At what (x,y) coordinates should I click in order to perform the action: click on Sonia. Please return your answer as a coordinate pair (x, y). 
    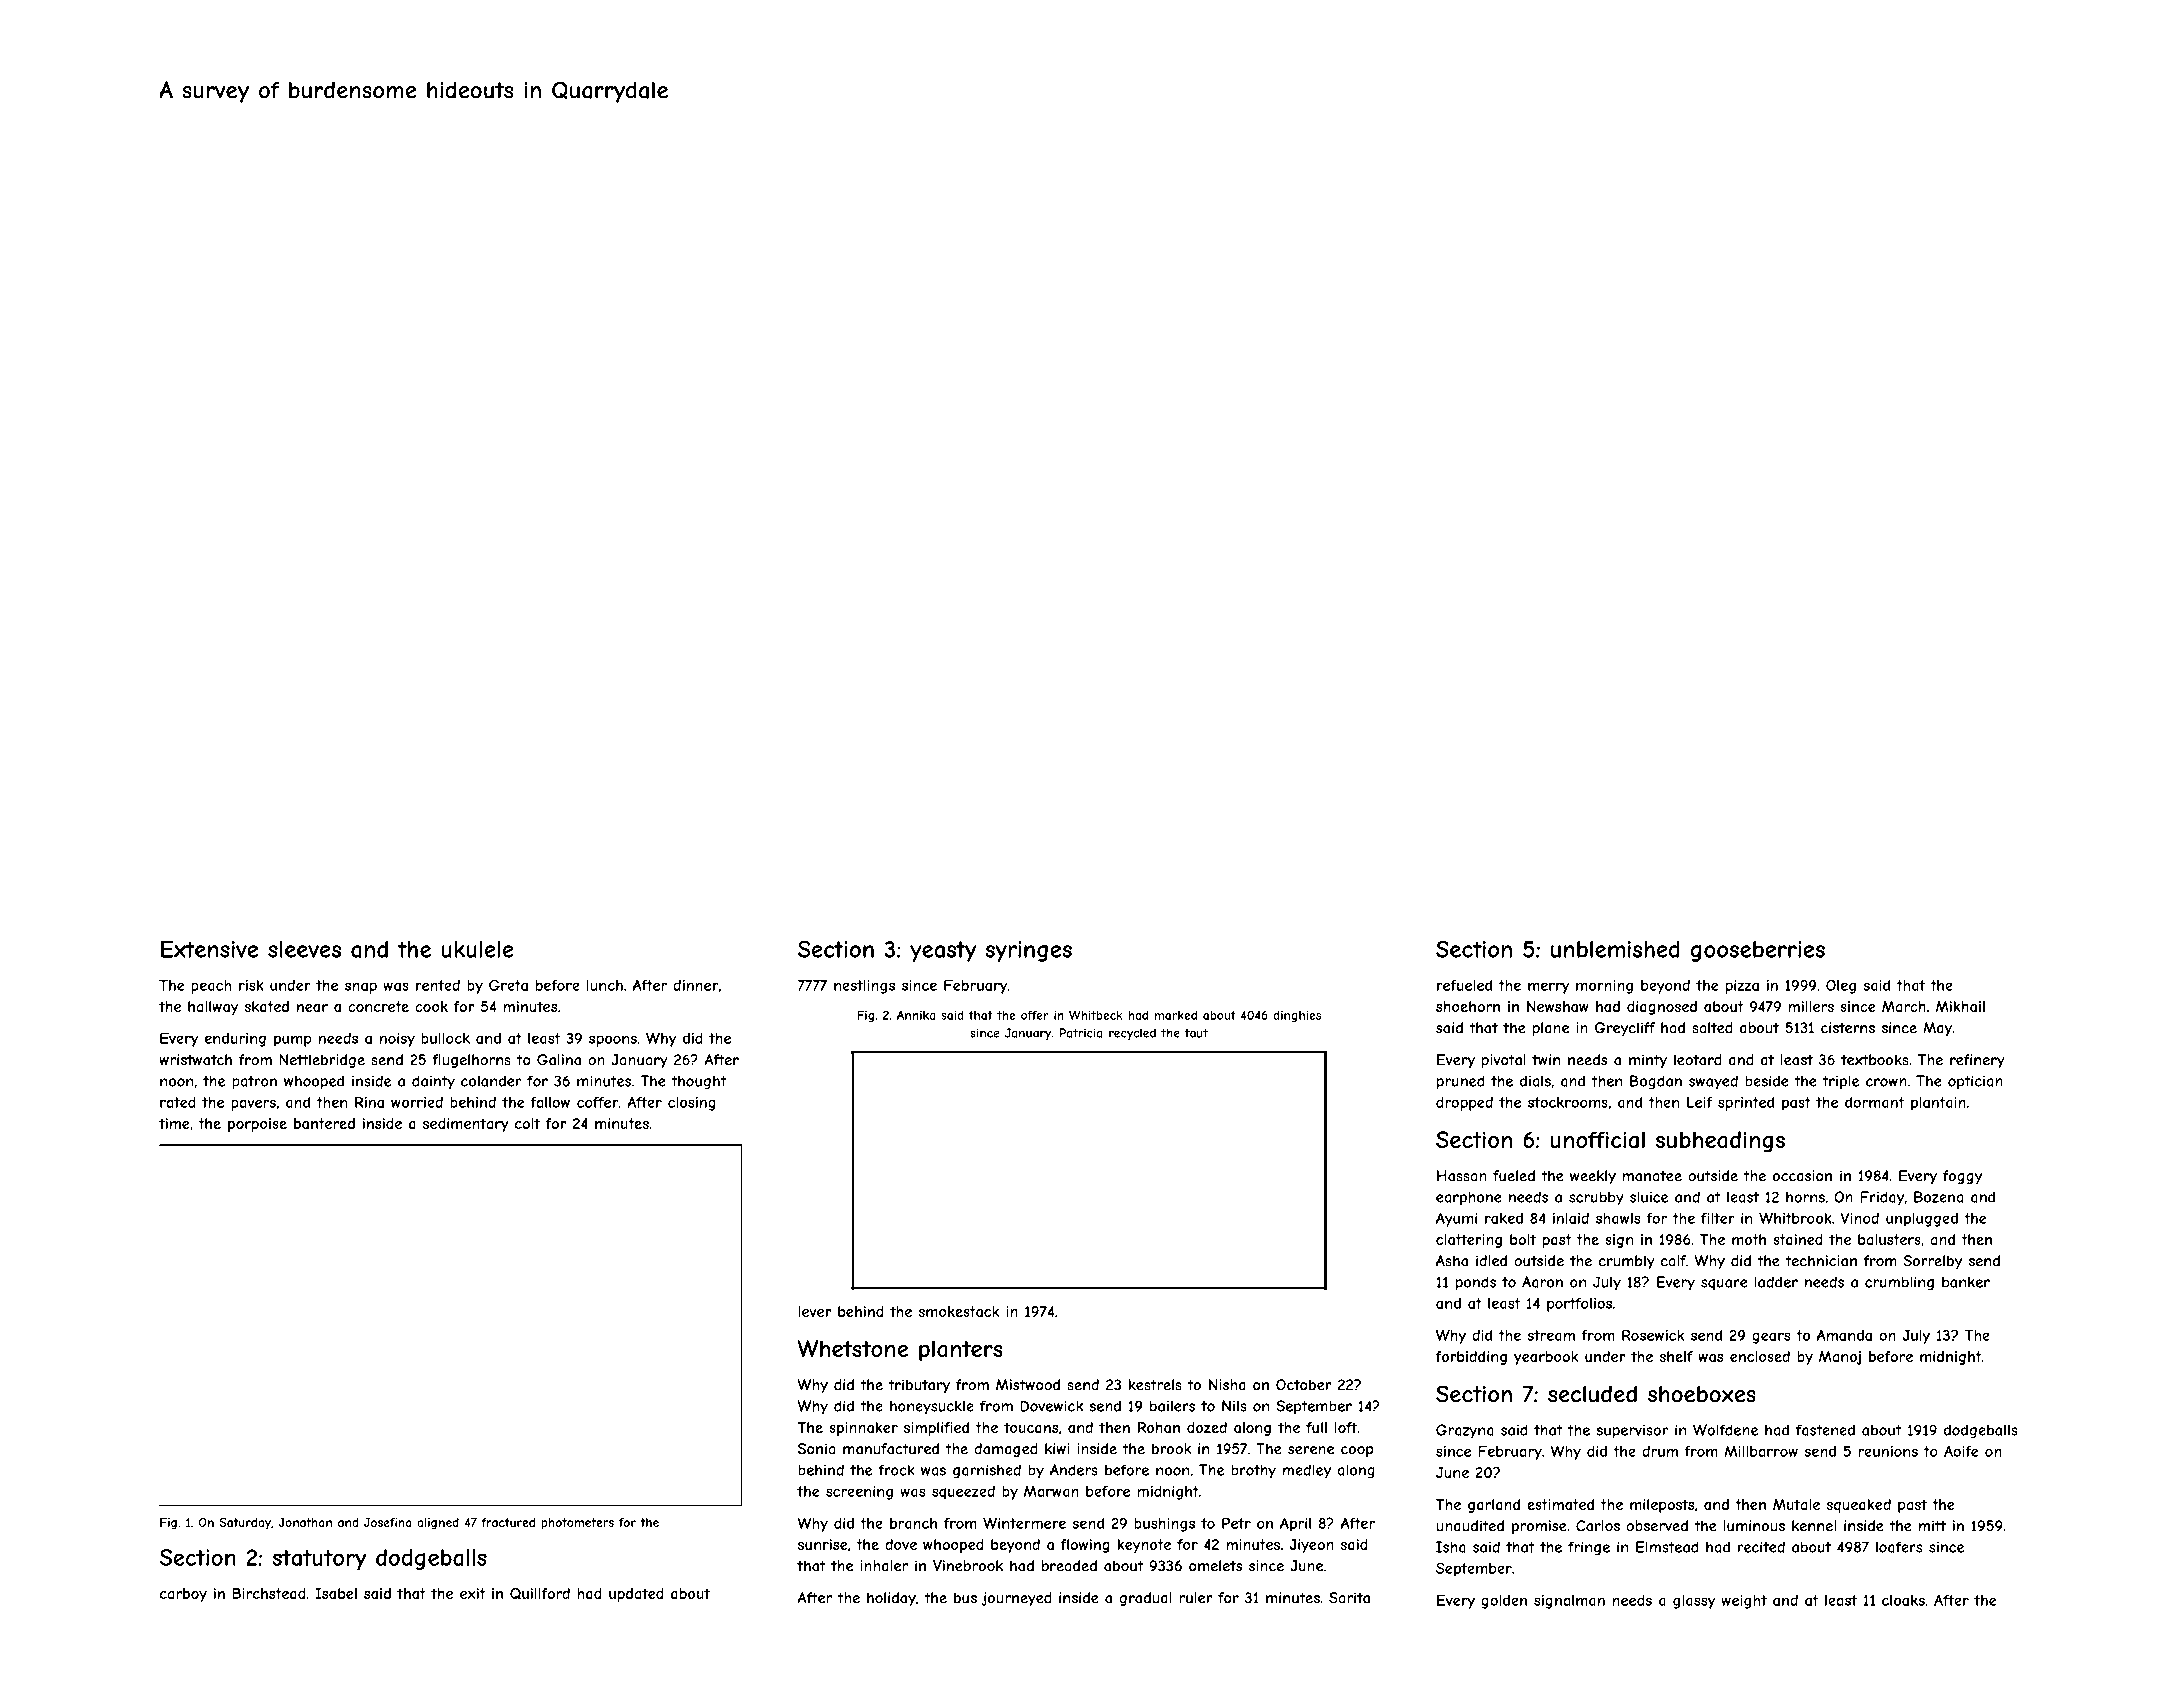
    Looking at the image, I should click on (816, 1449).
